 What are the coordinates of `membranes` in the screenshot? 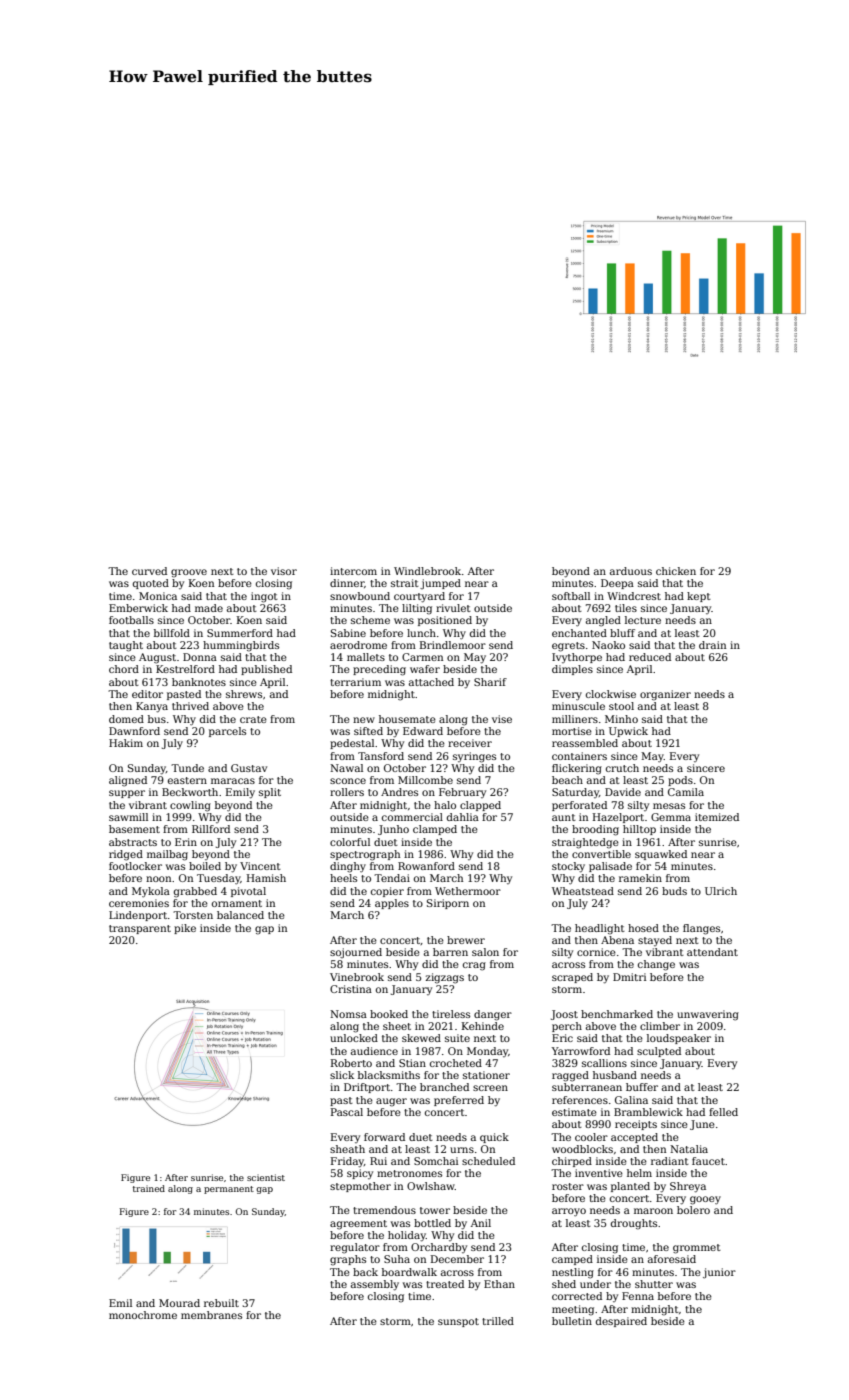 It's located at (211, 1315).
